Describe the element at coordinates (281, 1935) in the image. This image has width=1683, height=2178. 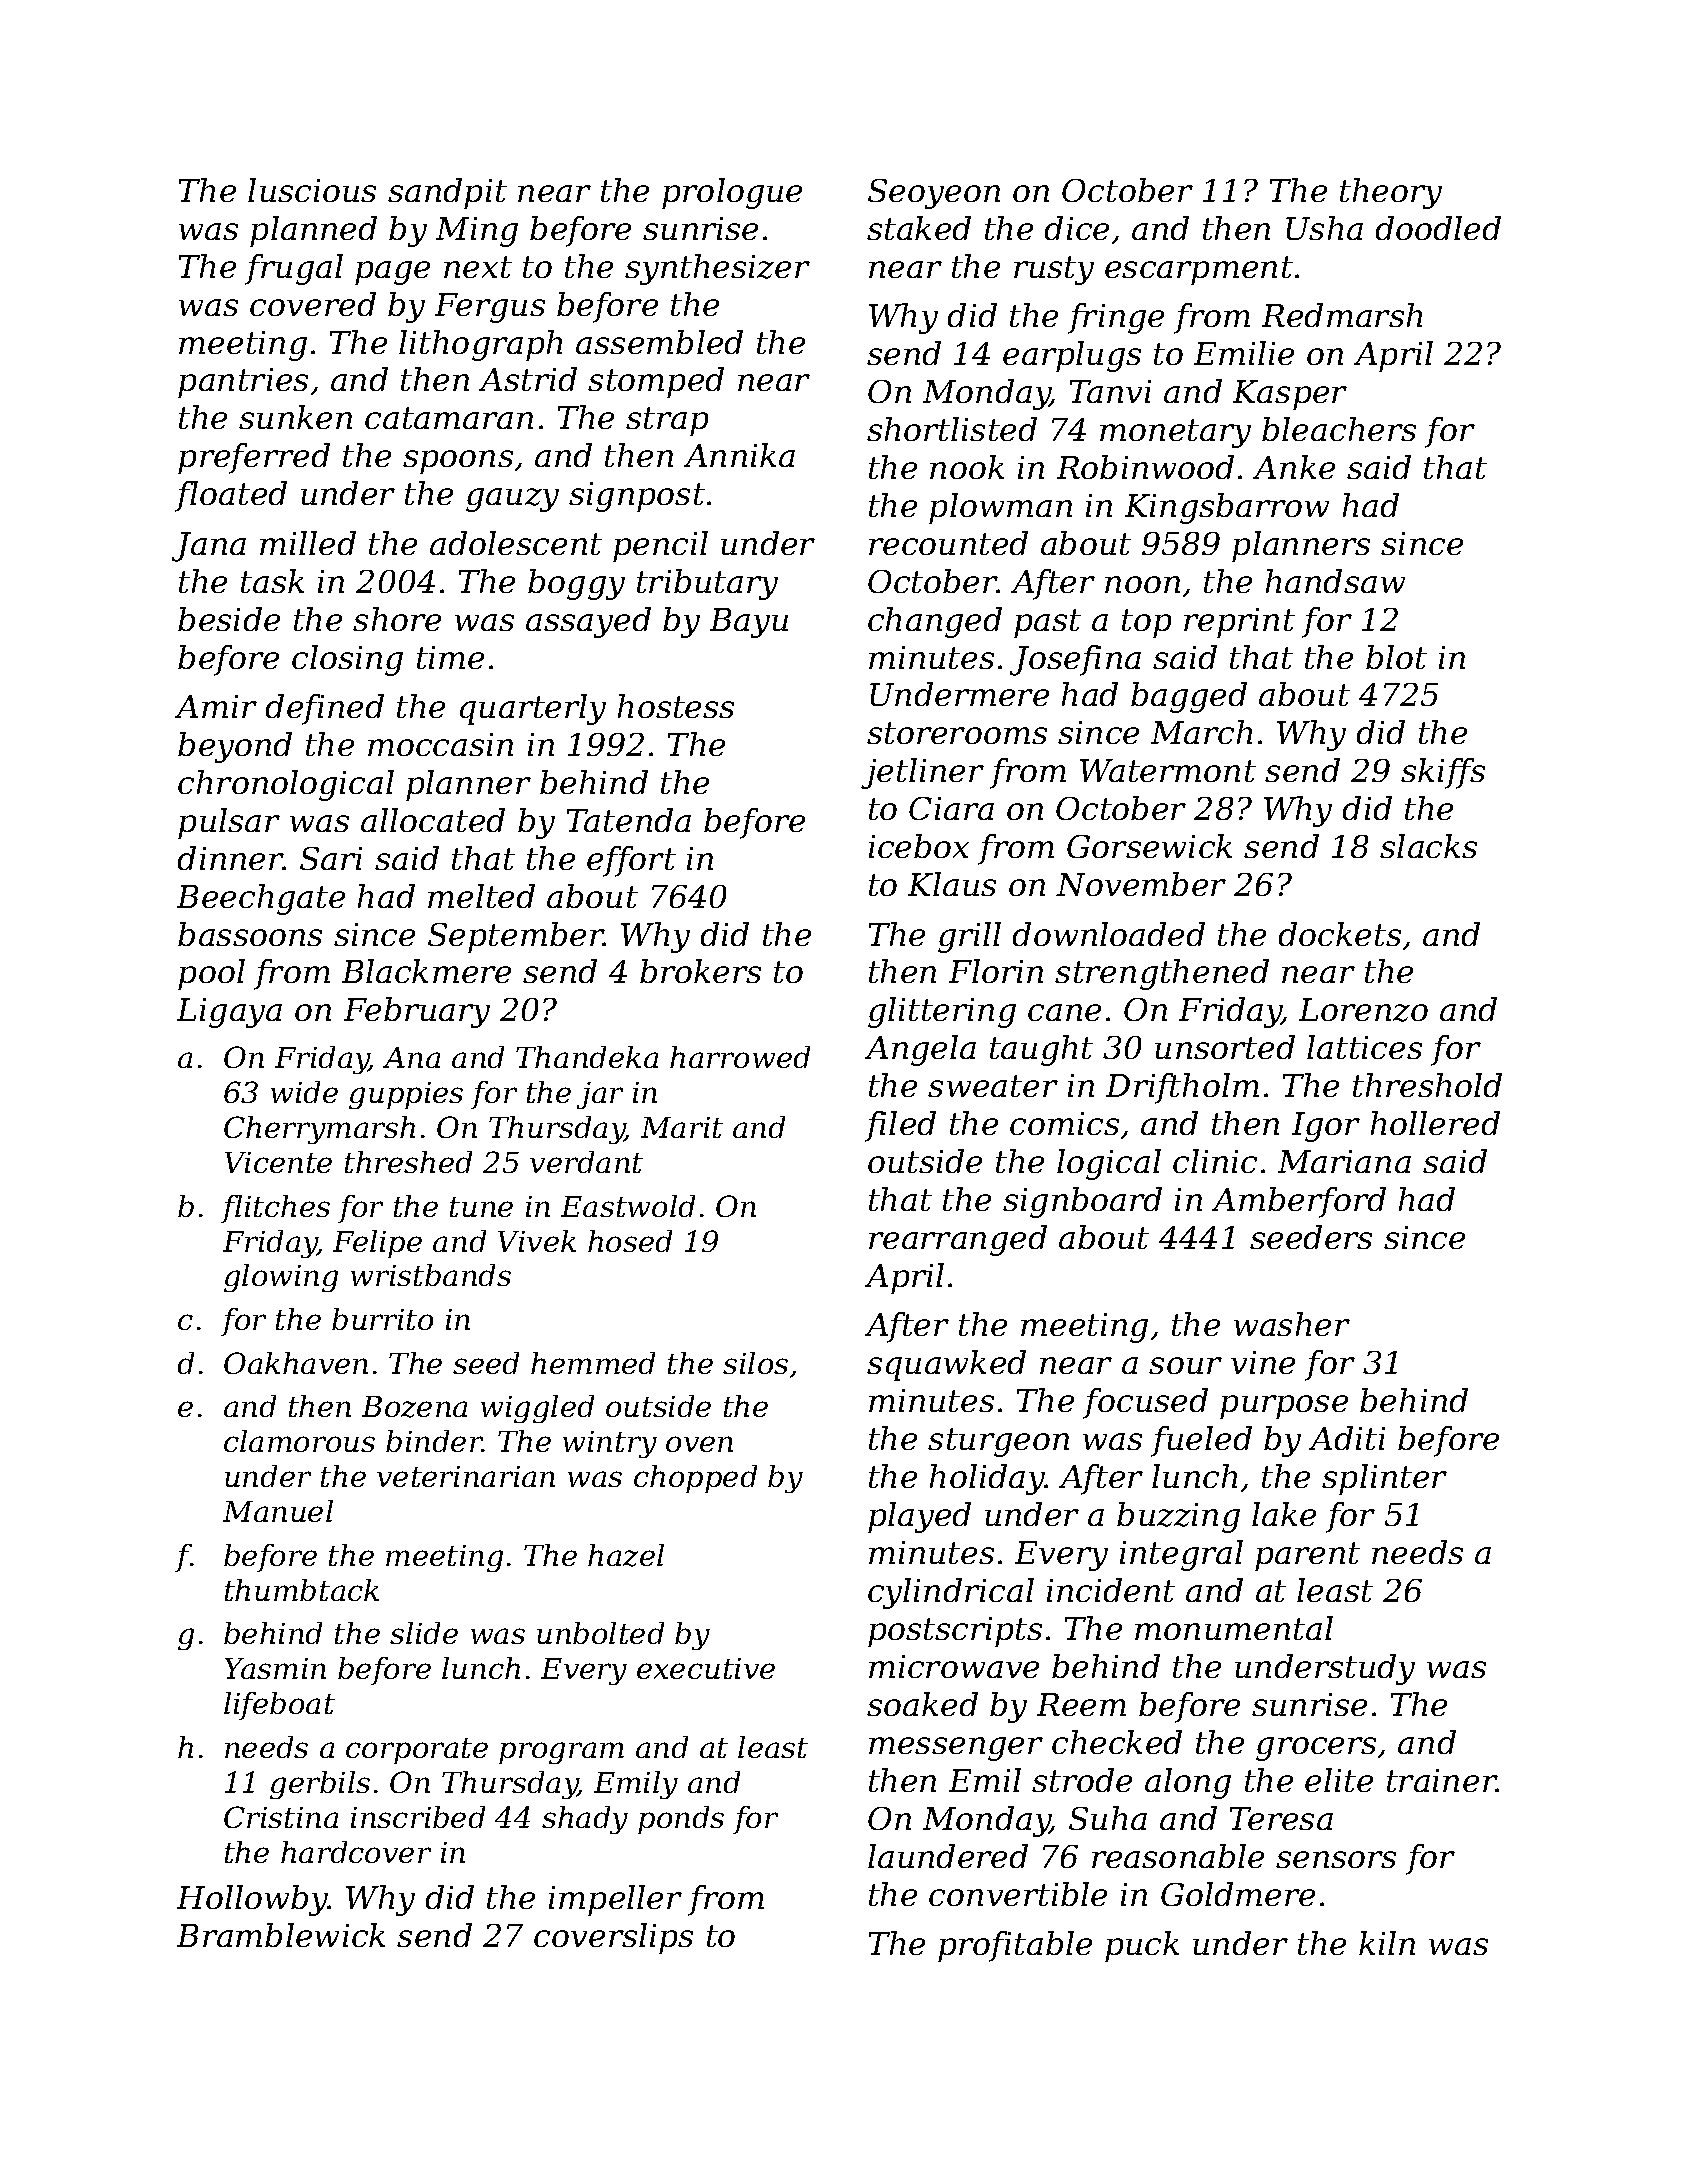
I see `Bramblewick` at that location.
